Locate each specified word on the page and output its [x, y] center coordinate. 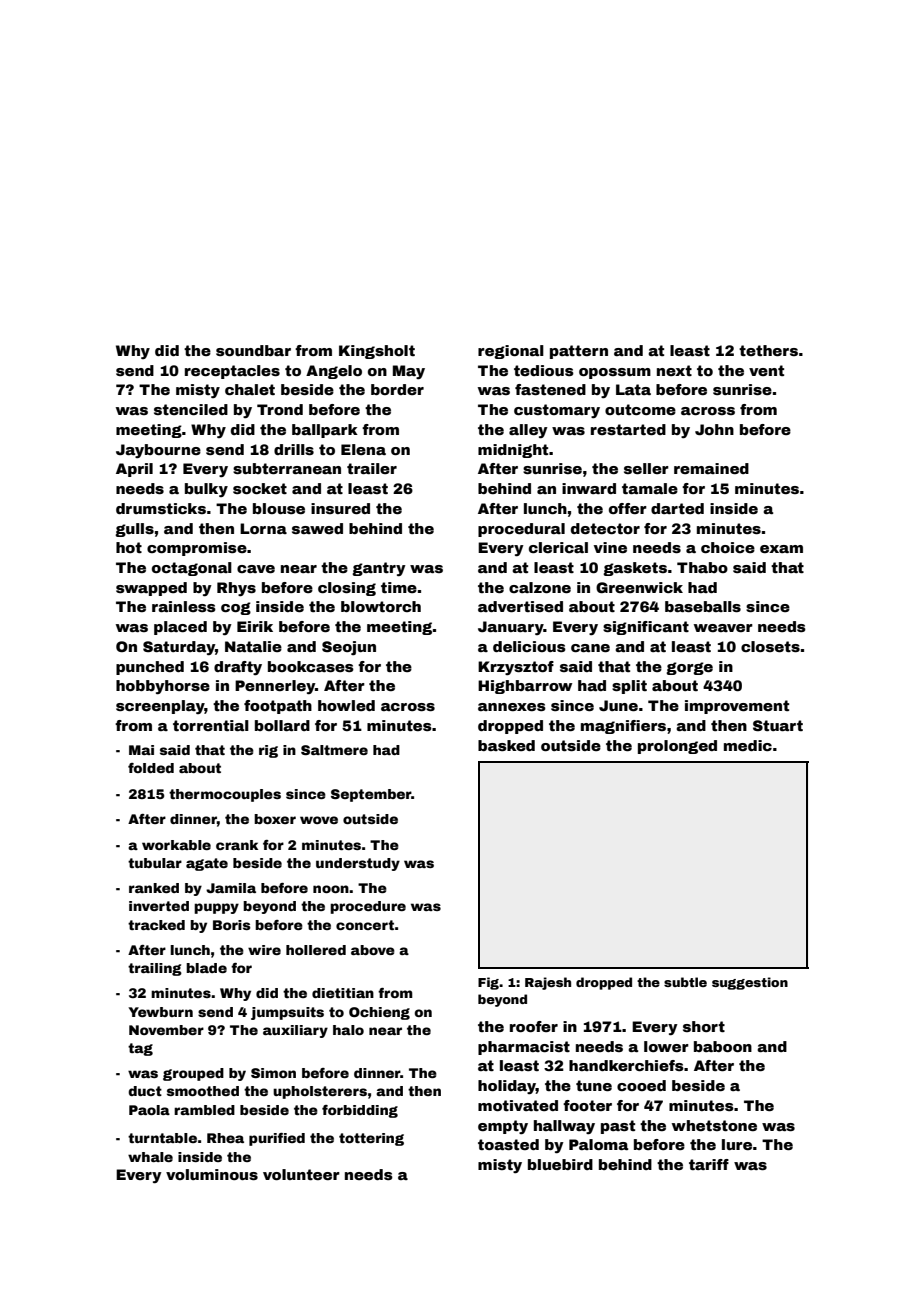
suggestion [750, 983]
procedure [368, 907]
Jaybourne [158, 451]
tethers [768, 350]
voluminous [212, 1174]
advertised [520, 606]
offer [628, 508]
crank [237, 845]
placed [180, 628]
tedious [544, 370]
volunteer [301, 1174]
